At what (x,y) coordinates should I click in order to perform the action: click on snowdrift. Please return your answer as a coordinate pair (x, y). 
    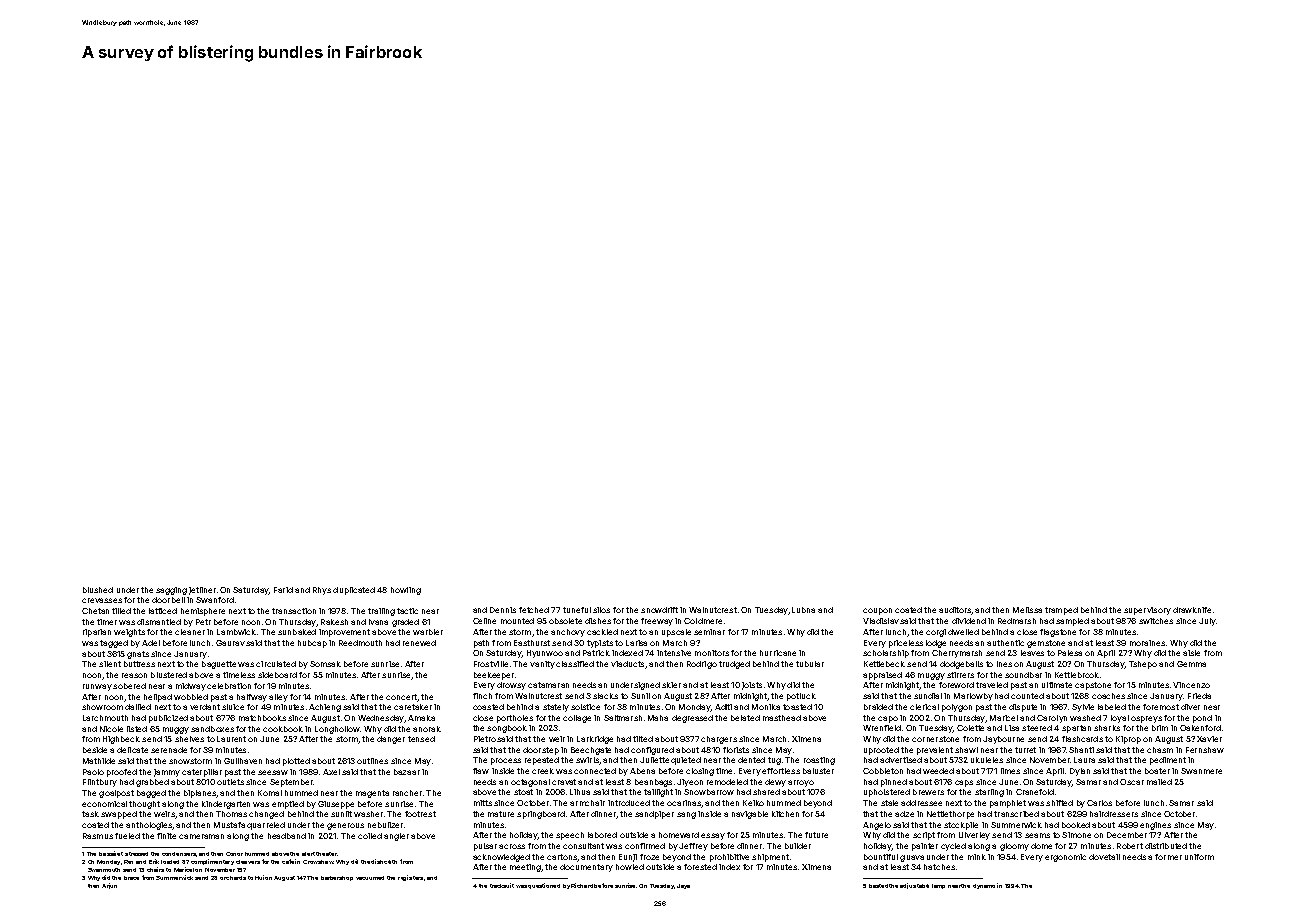
    Looking at the image, I should click on (659, 610).
